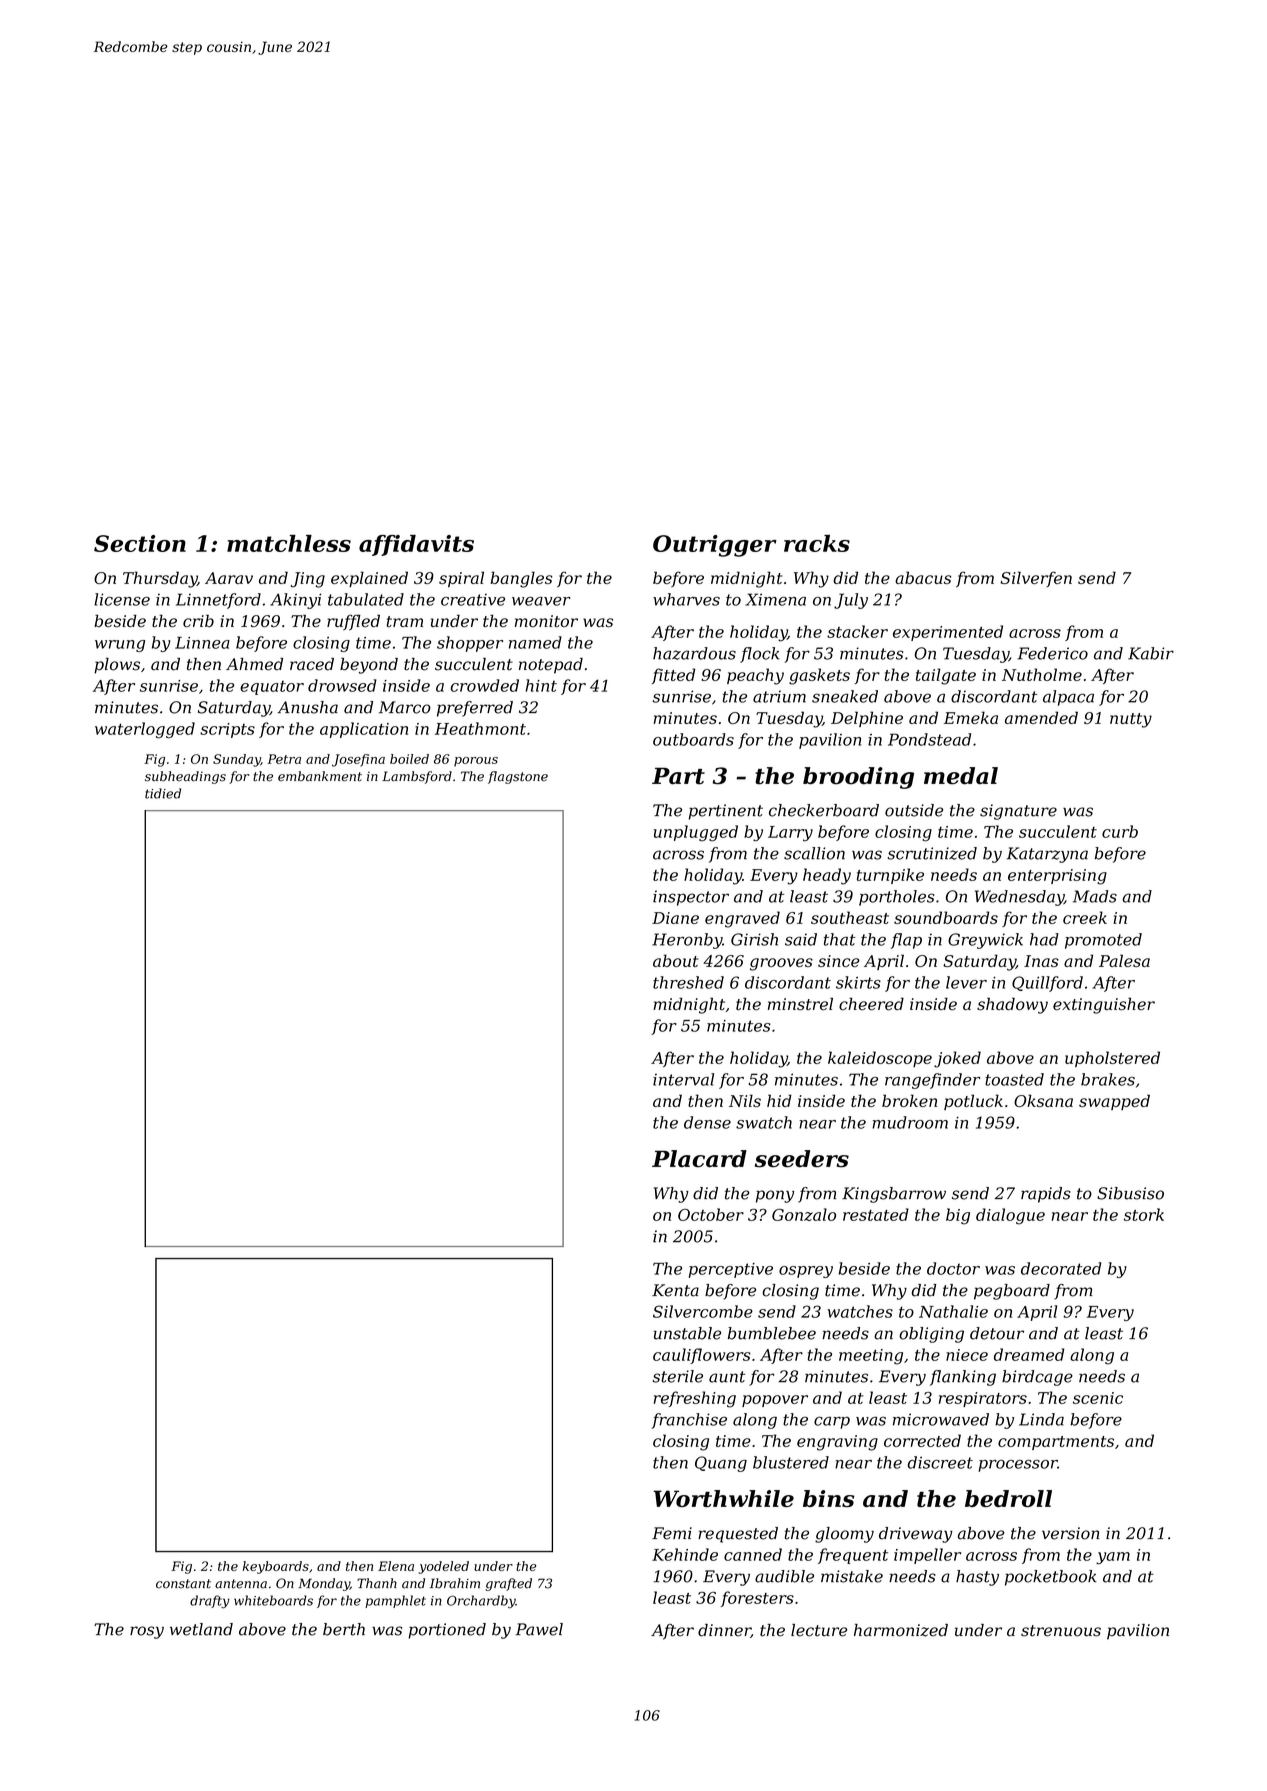 This screenshot has width=1267, height=1791. What do you see at coordinates (163, 793) in the screenshot?
I see `tidied` at bounding box center [163, 793].
